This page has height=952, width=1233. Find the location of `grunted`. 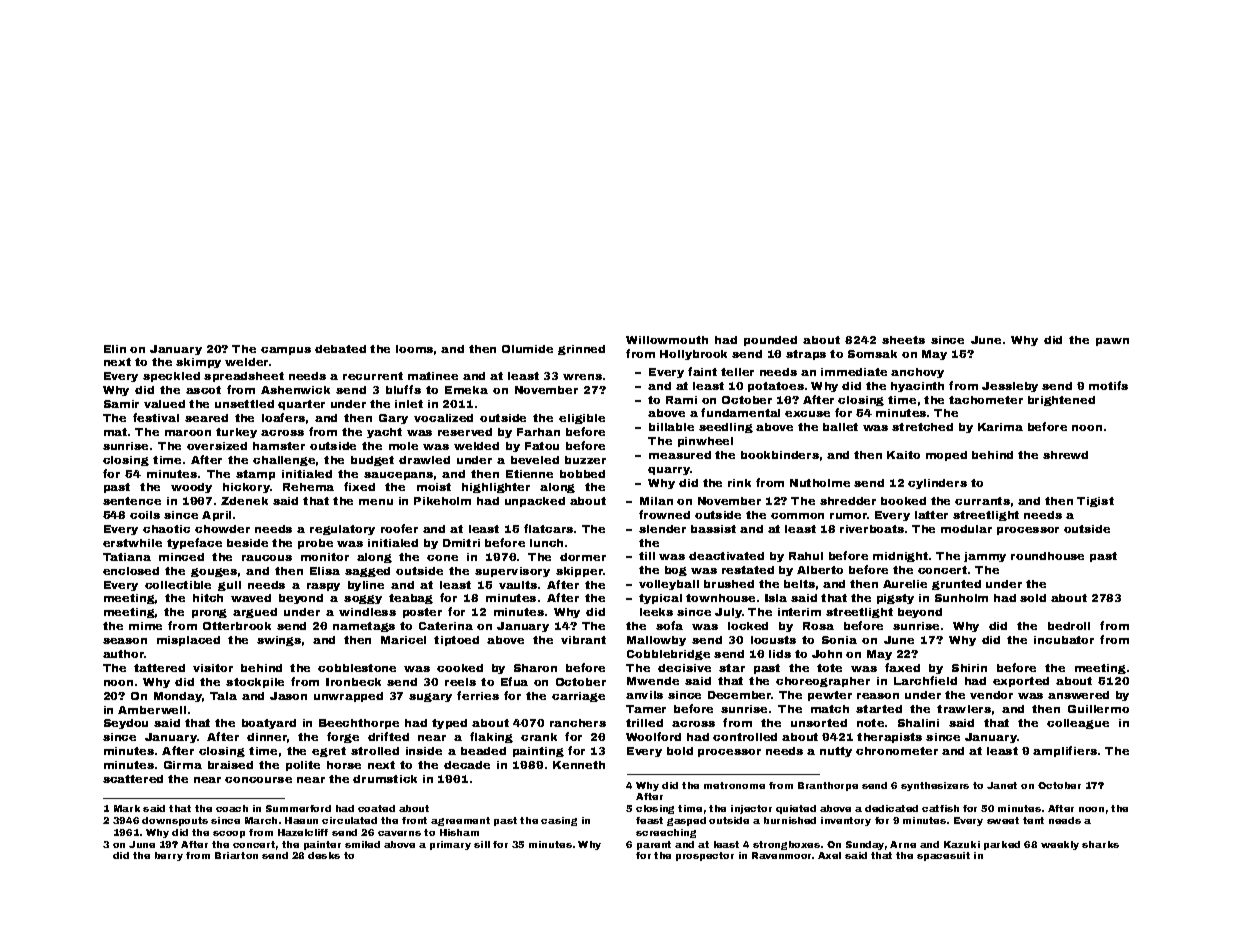

grunted is located at coordinates (956, 585).
